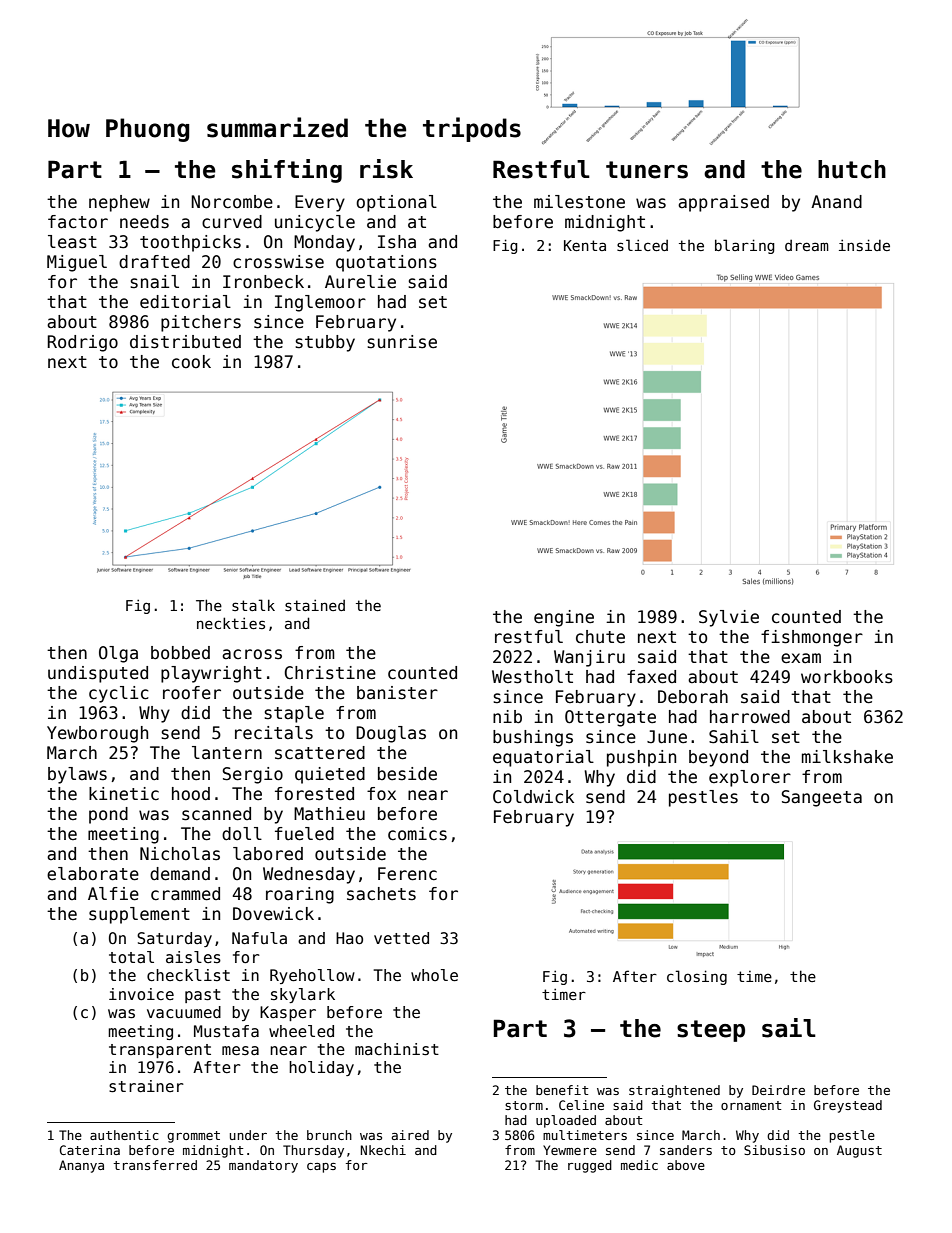 The width and height of the page is (952, 1233). I want to click on Ananya, so click(81, 1166).
